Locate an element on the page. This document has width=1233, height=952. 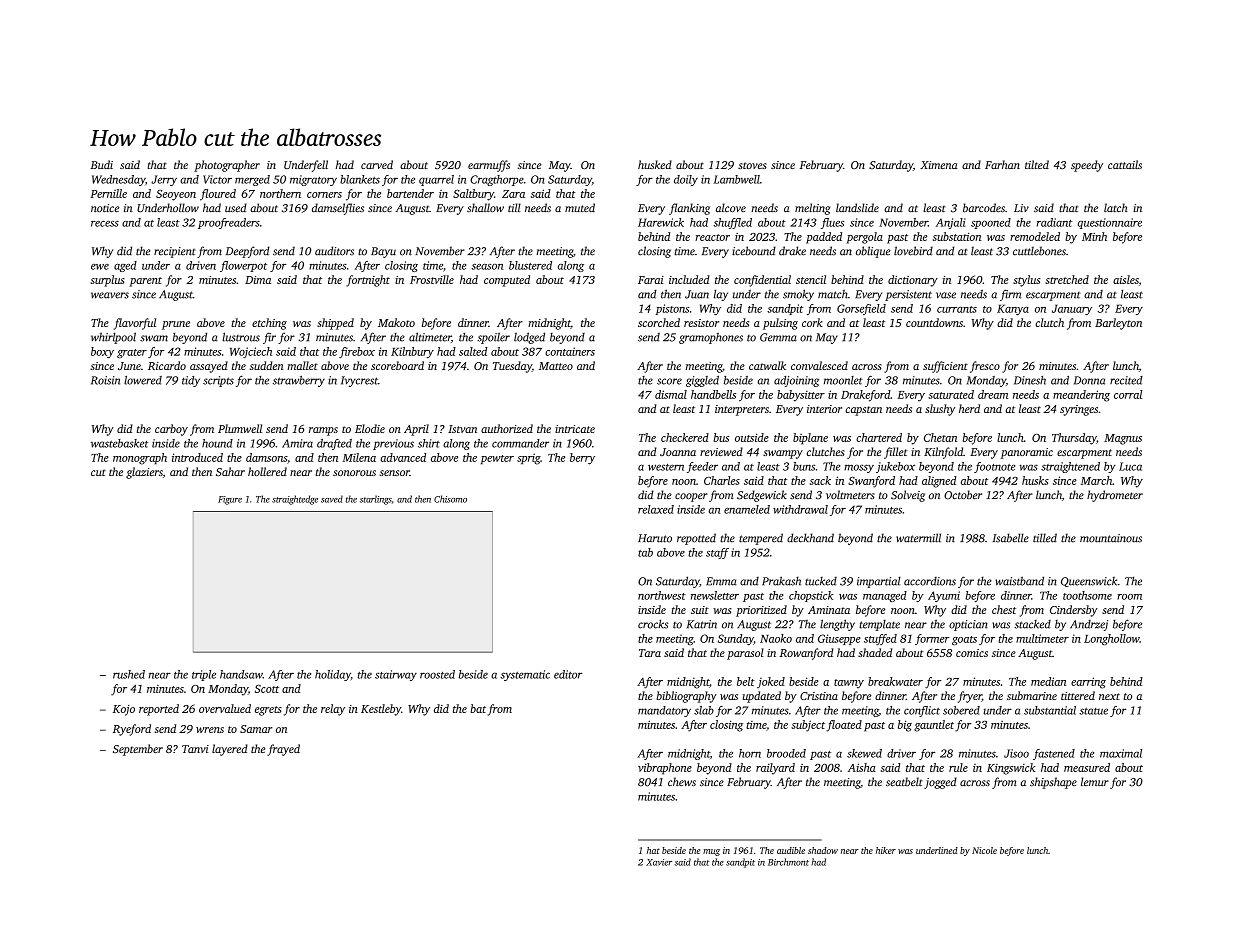
Xavier is located at coordinates (659, 862).
